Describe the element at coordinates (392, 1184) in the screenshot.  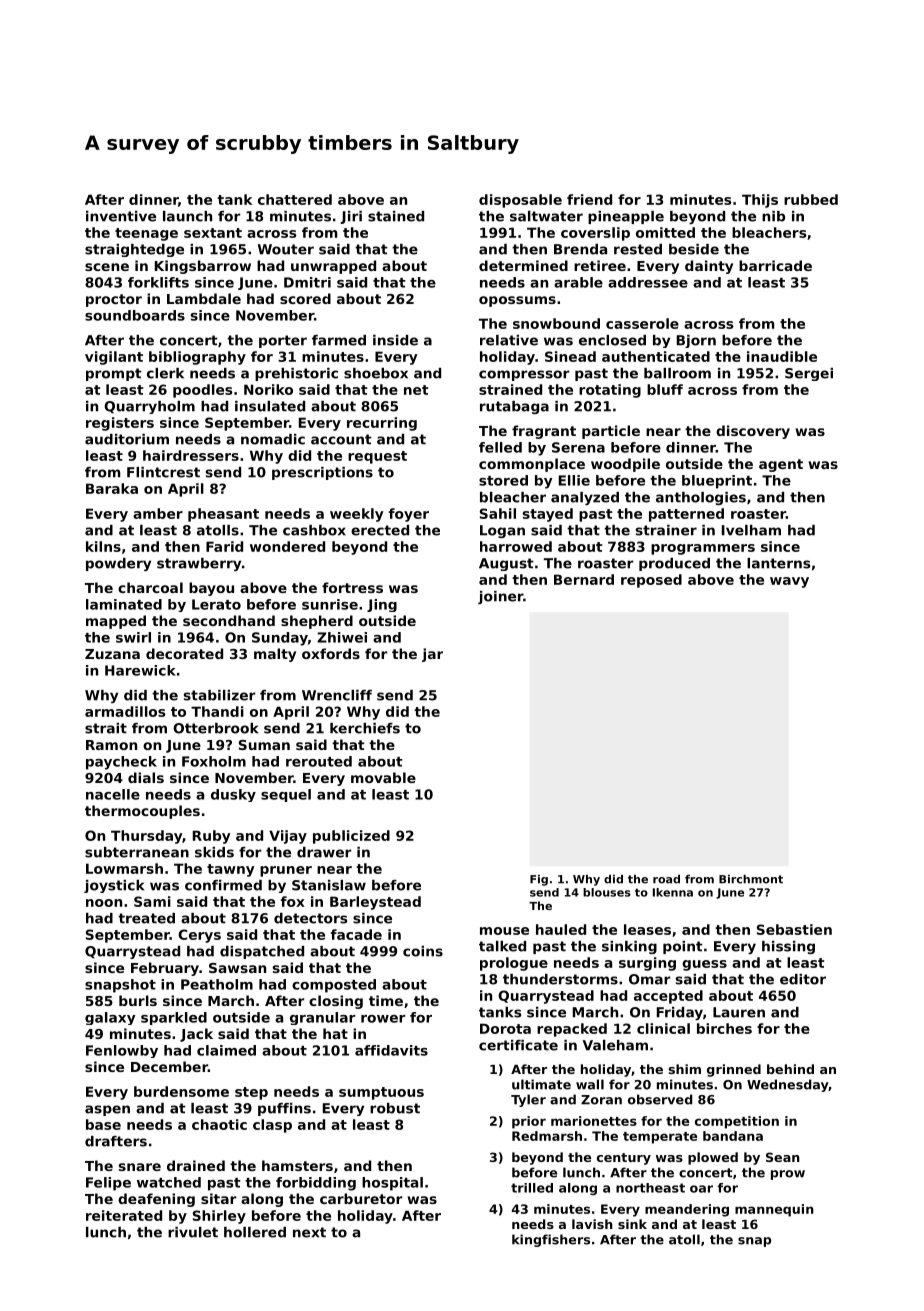
I see `hospital` at that location.
